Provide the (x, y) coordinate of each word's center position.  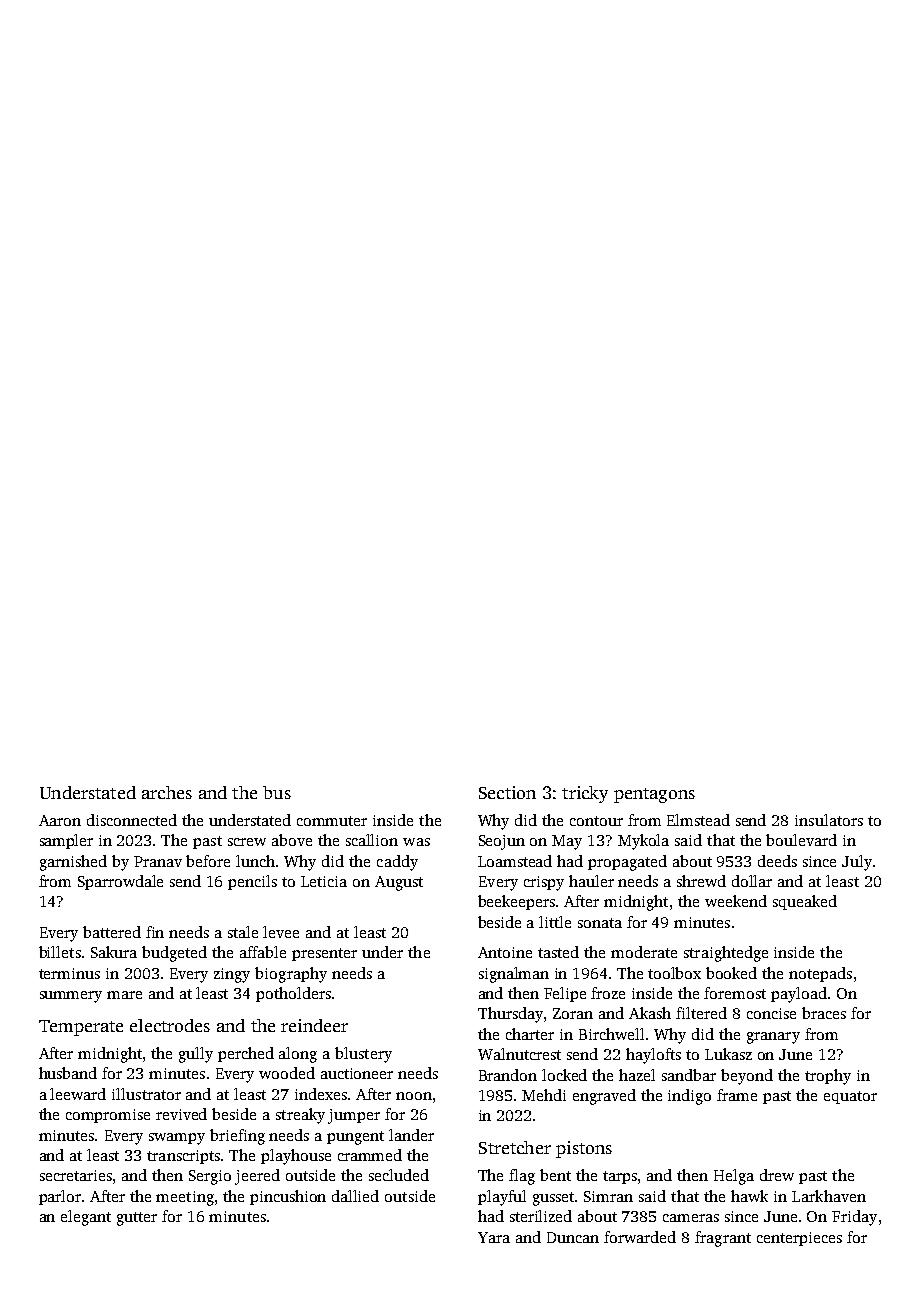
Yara (494, 1237)
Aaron (60, 820)
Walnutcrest (519, 1054)
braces (824, 1013)
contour (596, 821)
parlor (60, 1197)
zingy (232, 975)
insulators (829, 820)
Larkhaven (829, 1196)
